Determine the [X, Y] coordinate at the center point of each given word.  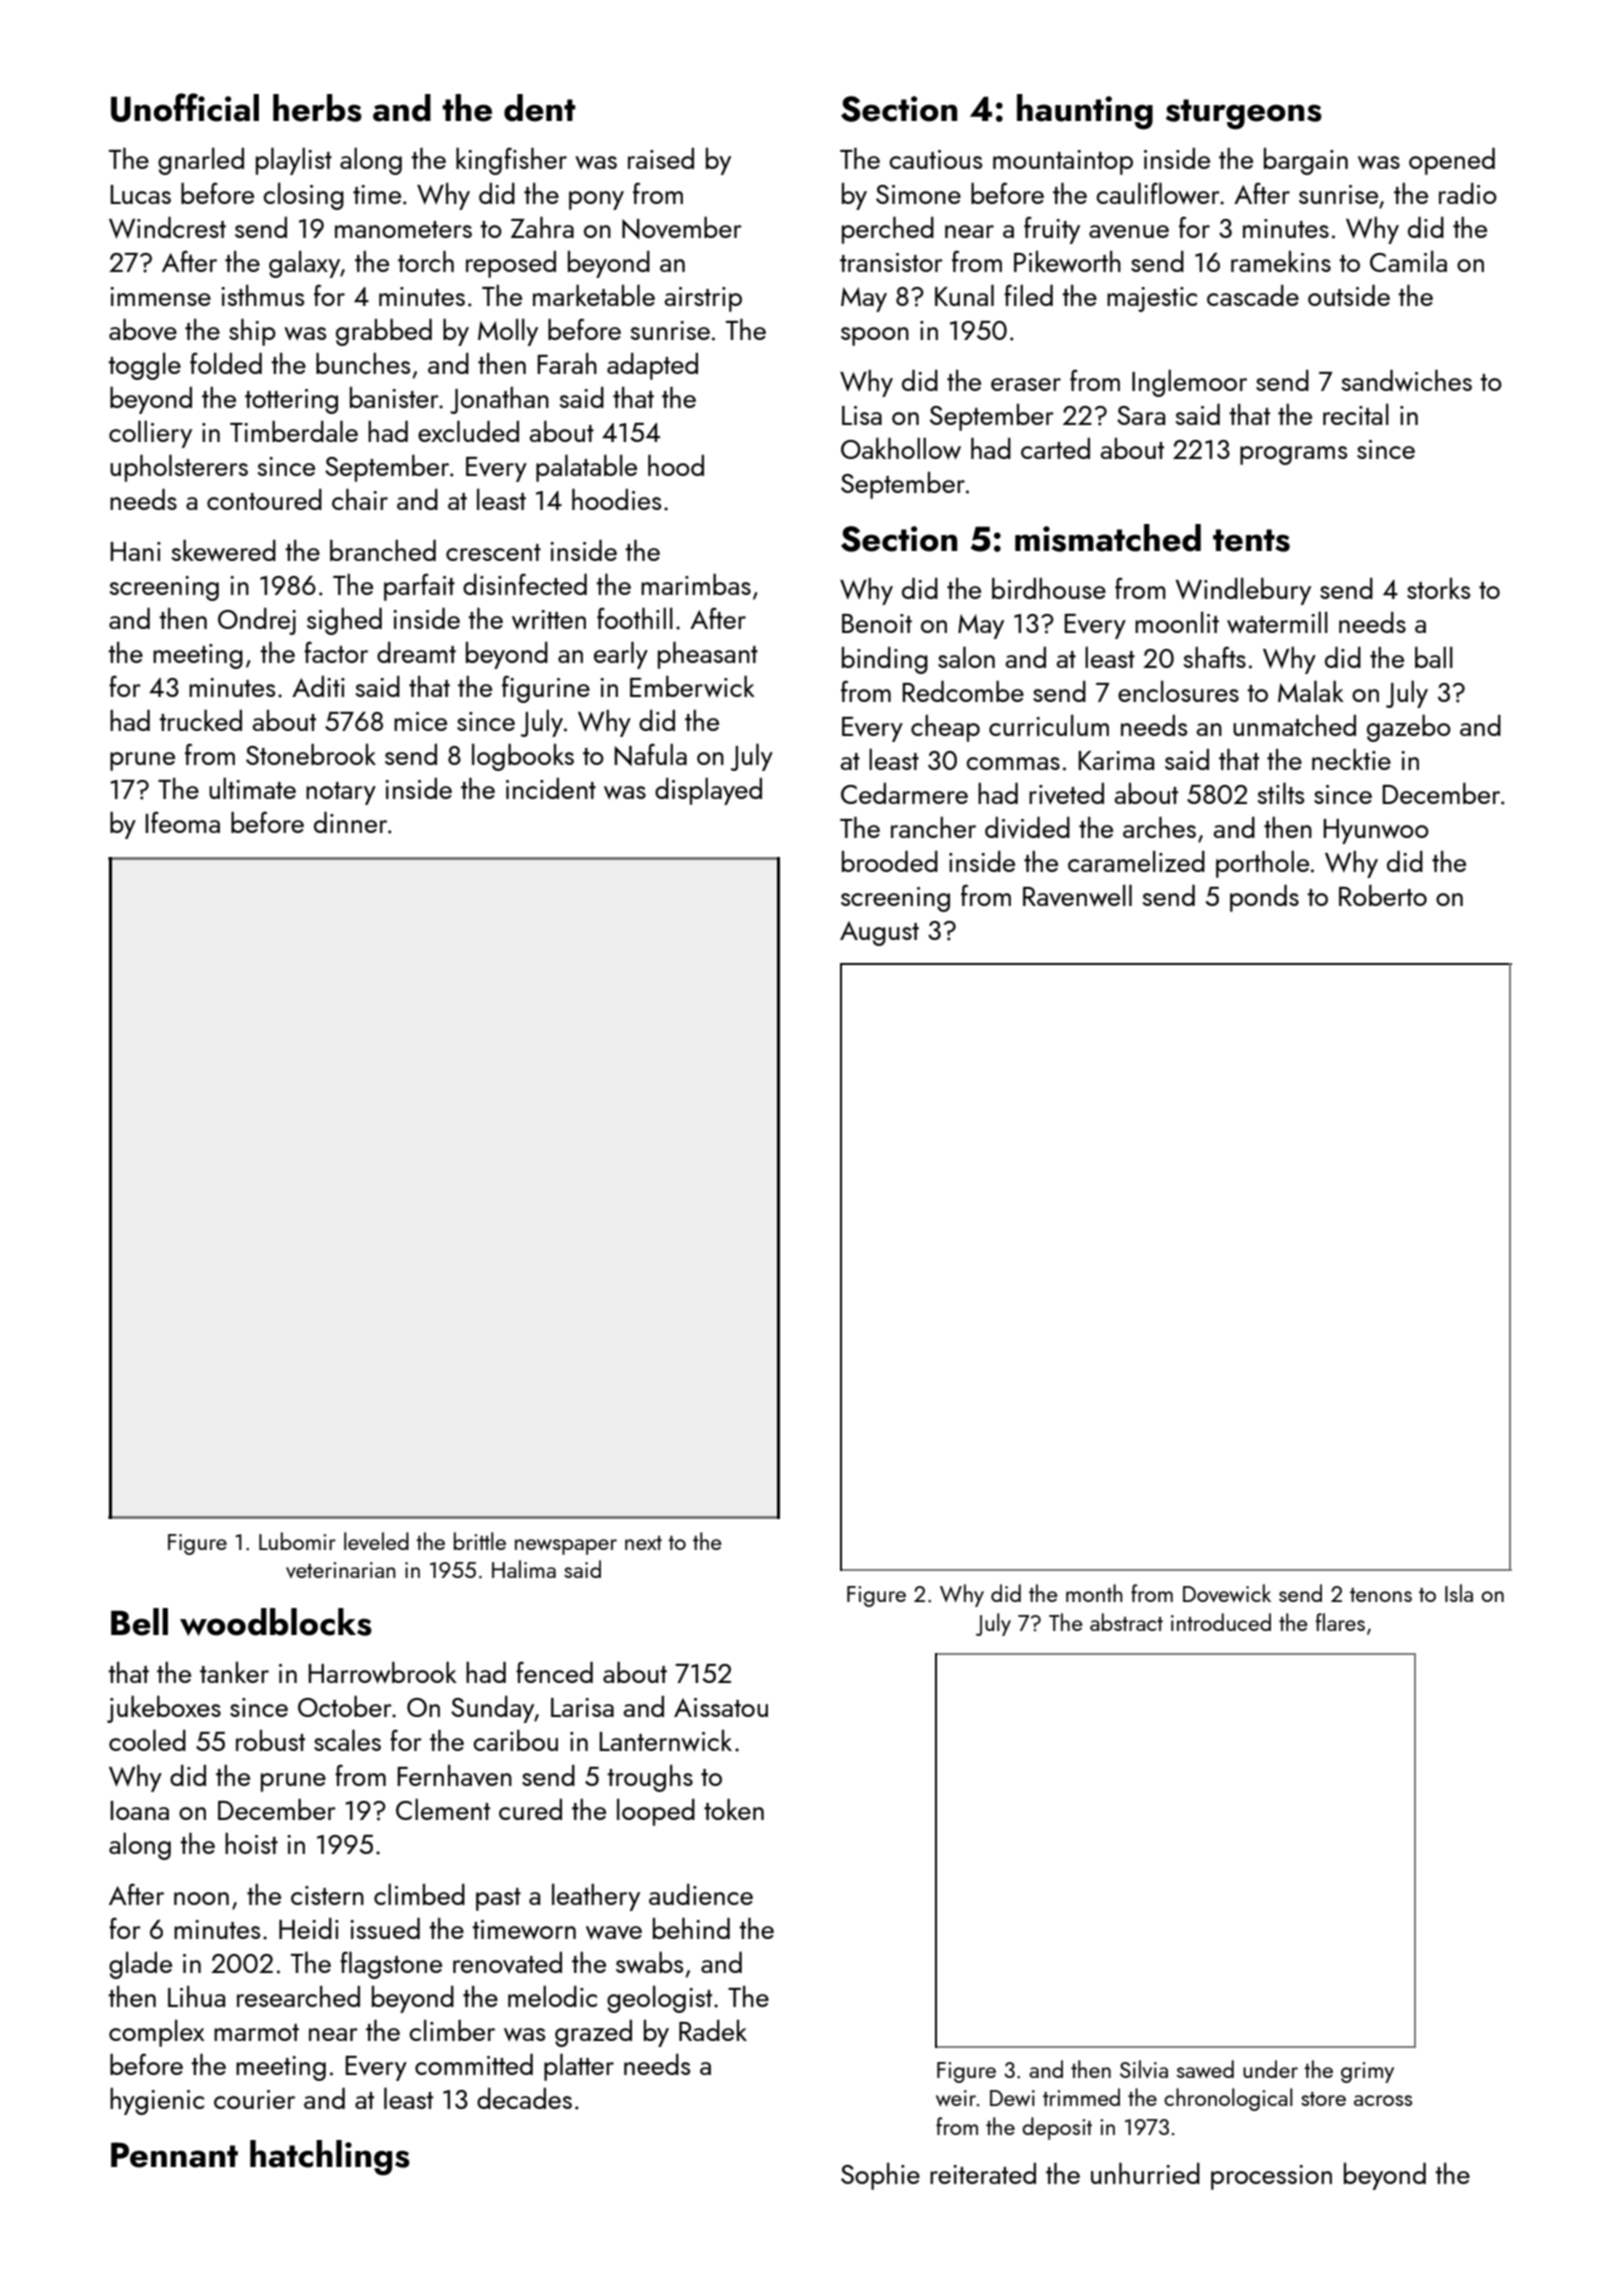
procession [1271, 2177]
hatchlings [330, 2158]
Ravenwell [1077, 895]
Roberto [1383, 895]
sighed [344, 621]
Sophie [880, 2176]
